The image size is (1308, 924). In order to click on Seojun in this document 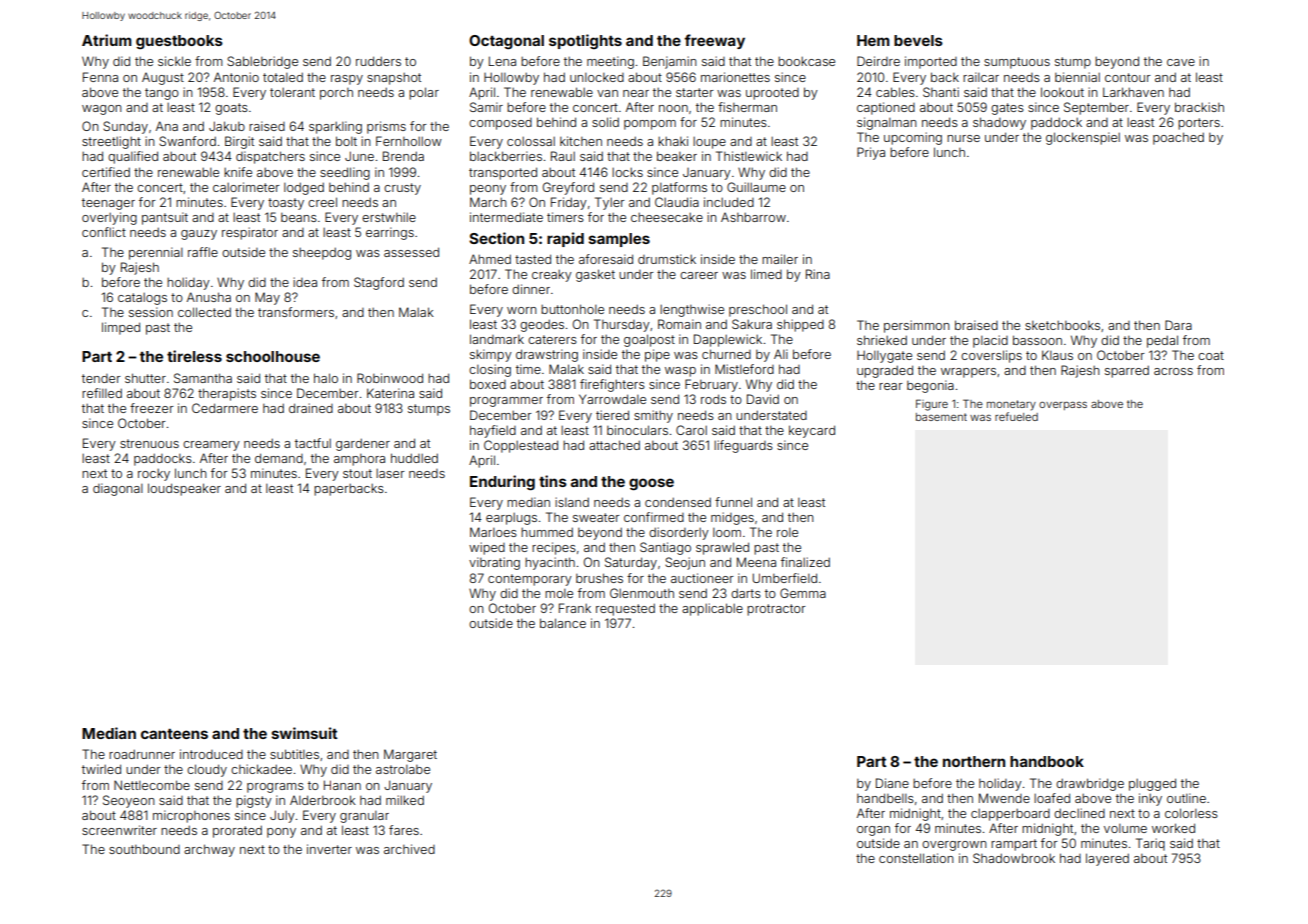, I will do `click(685, 563)`.
